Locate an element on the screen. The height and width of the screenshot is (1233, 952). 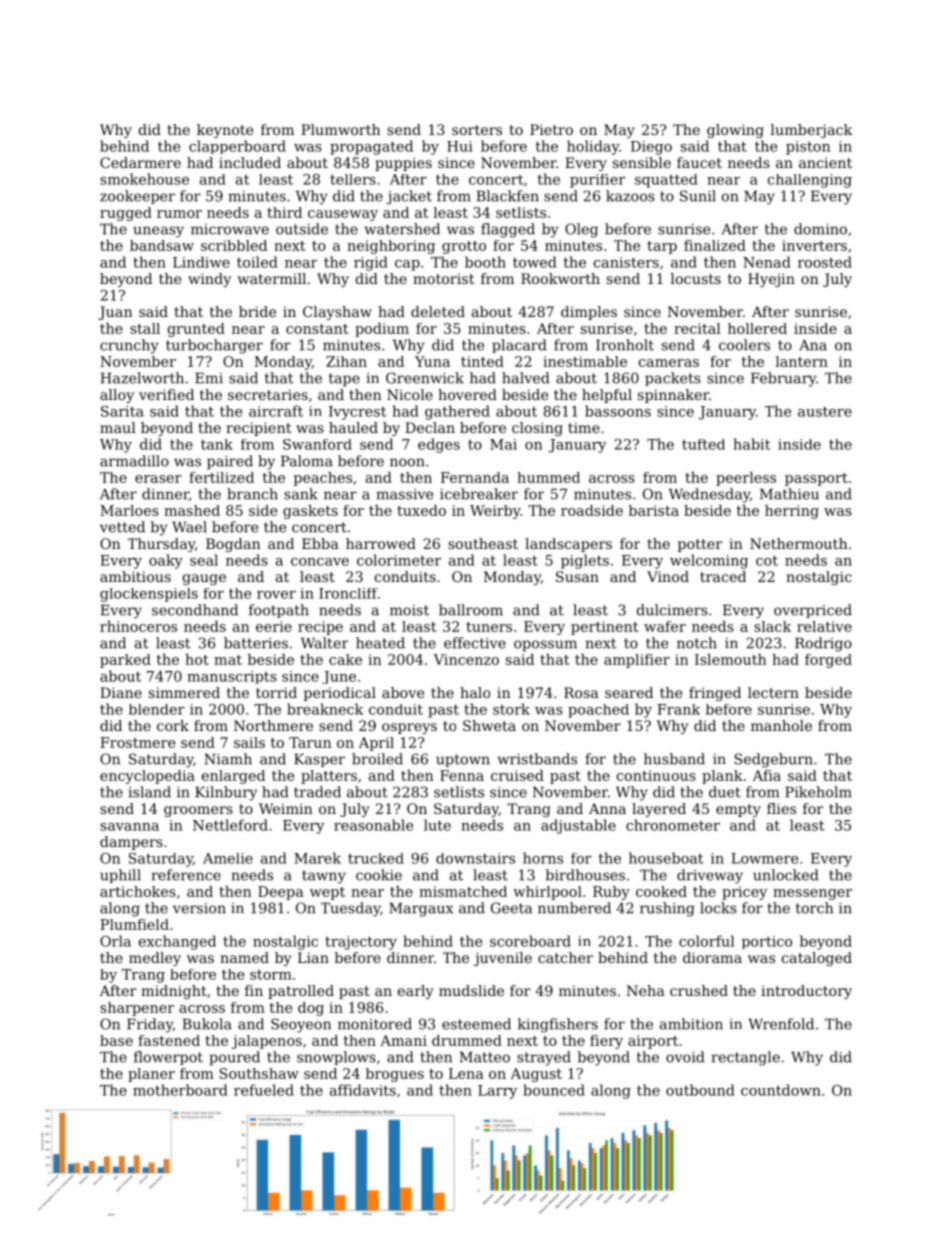
downstairs is located at coordinates (475, 858).
